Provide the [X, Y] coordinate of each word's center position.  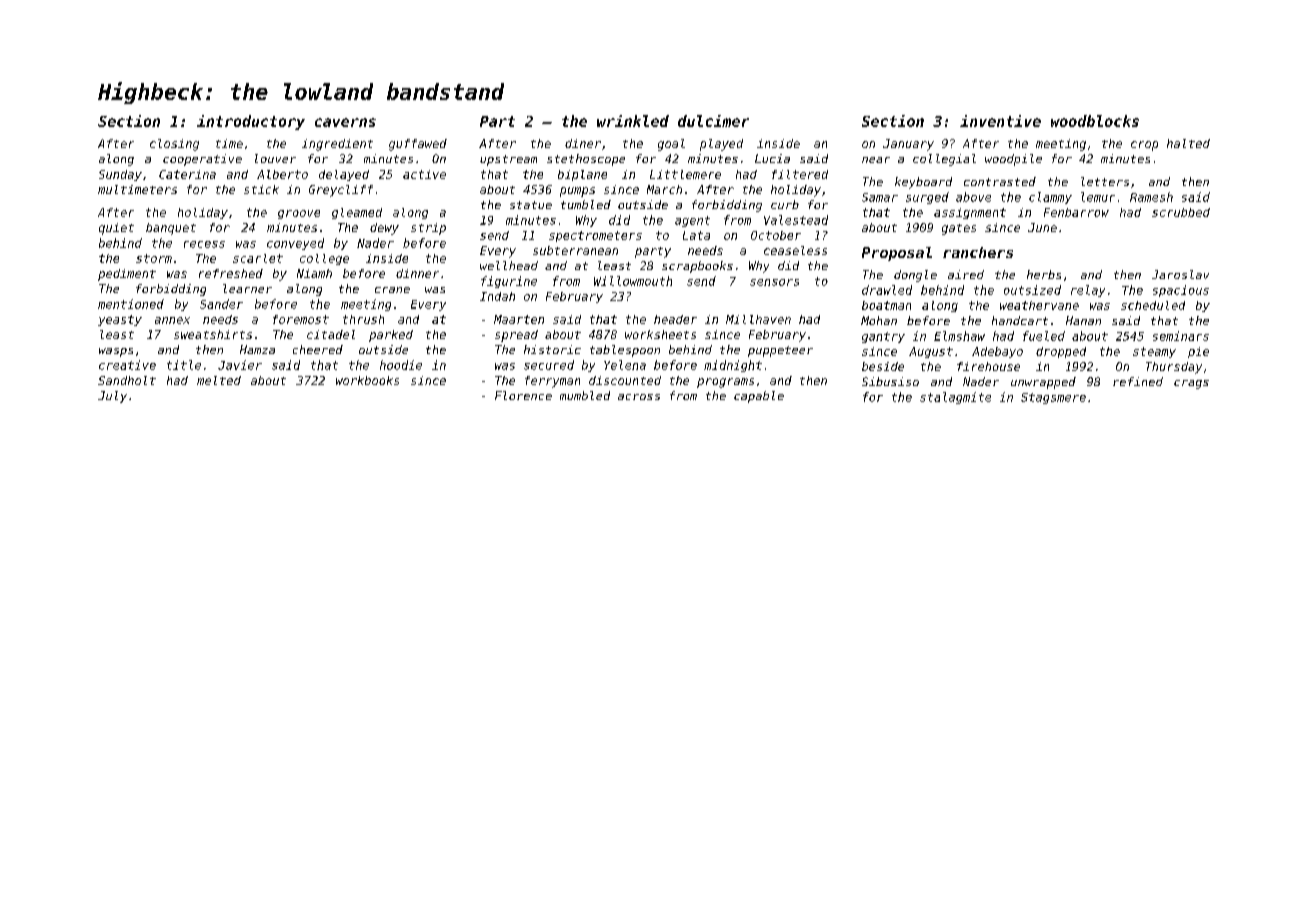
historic [552, 349]
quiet [116, 229]
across [639, 397]
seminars [1181, 336]
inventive [1000, 121]
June [1042, 227]
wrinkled [633, 121]
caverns [345, 122]
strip [428, 229]
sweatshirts [213, 334]
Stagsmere [1053, 398]
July [112, 397]
